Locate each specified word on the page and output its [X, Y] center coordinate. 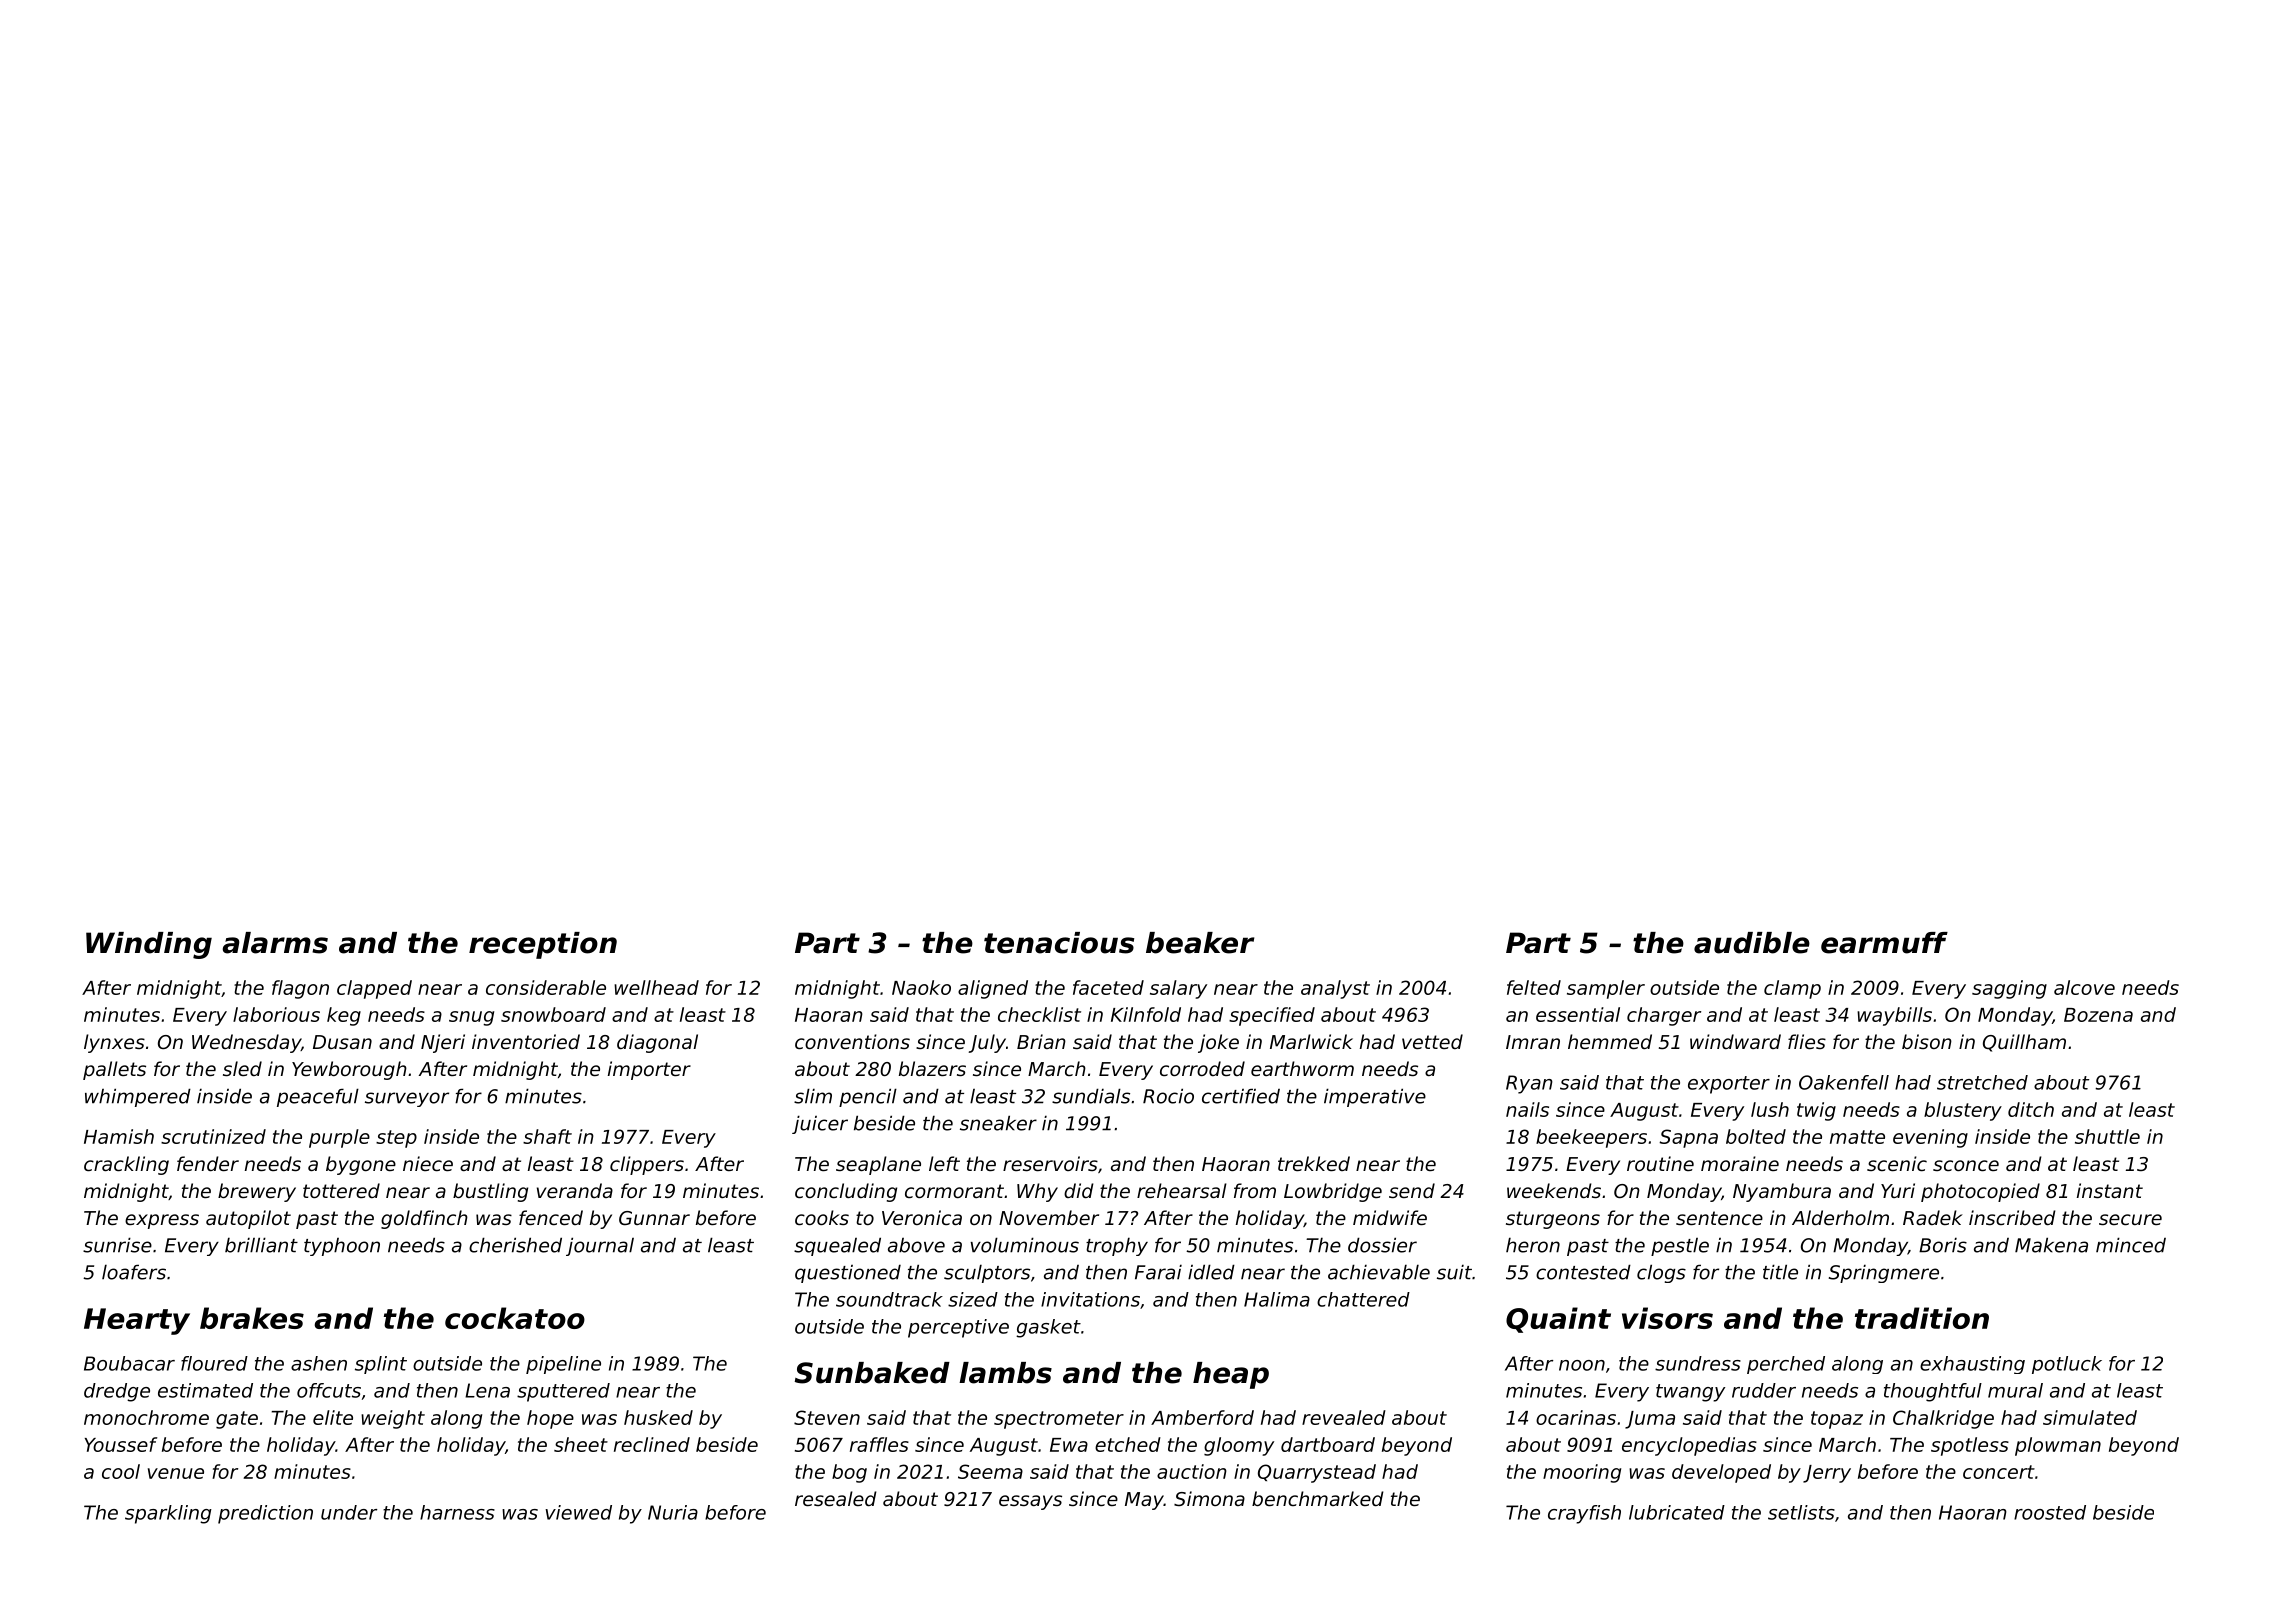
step [396, 1139]
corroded [1202, 1068]
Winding [149, 945]
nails [1527, 1109]
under [349, 1512]
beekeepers [1591, 1138]
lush [1770, 1109]
